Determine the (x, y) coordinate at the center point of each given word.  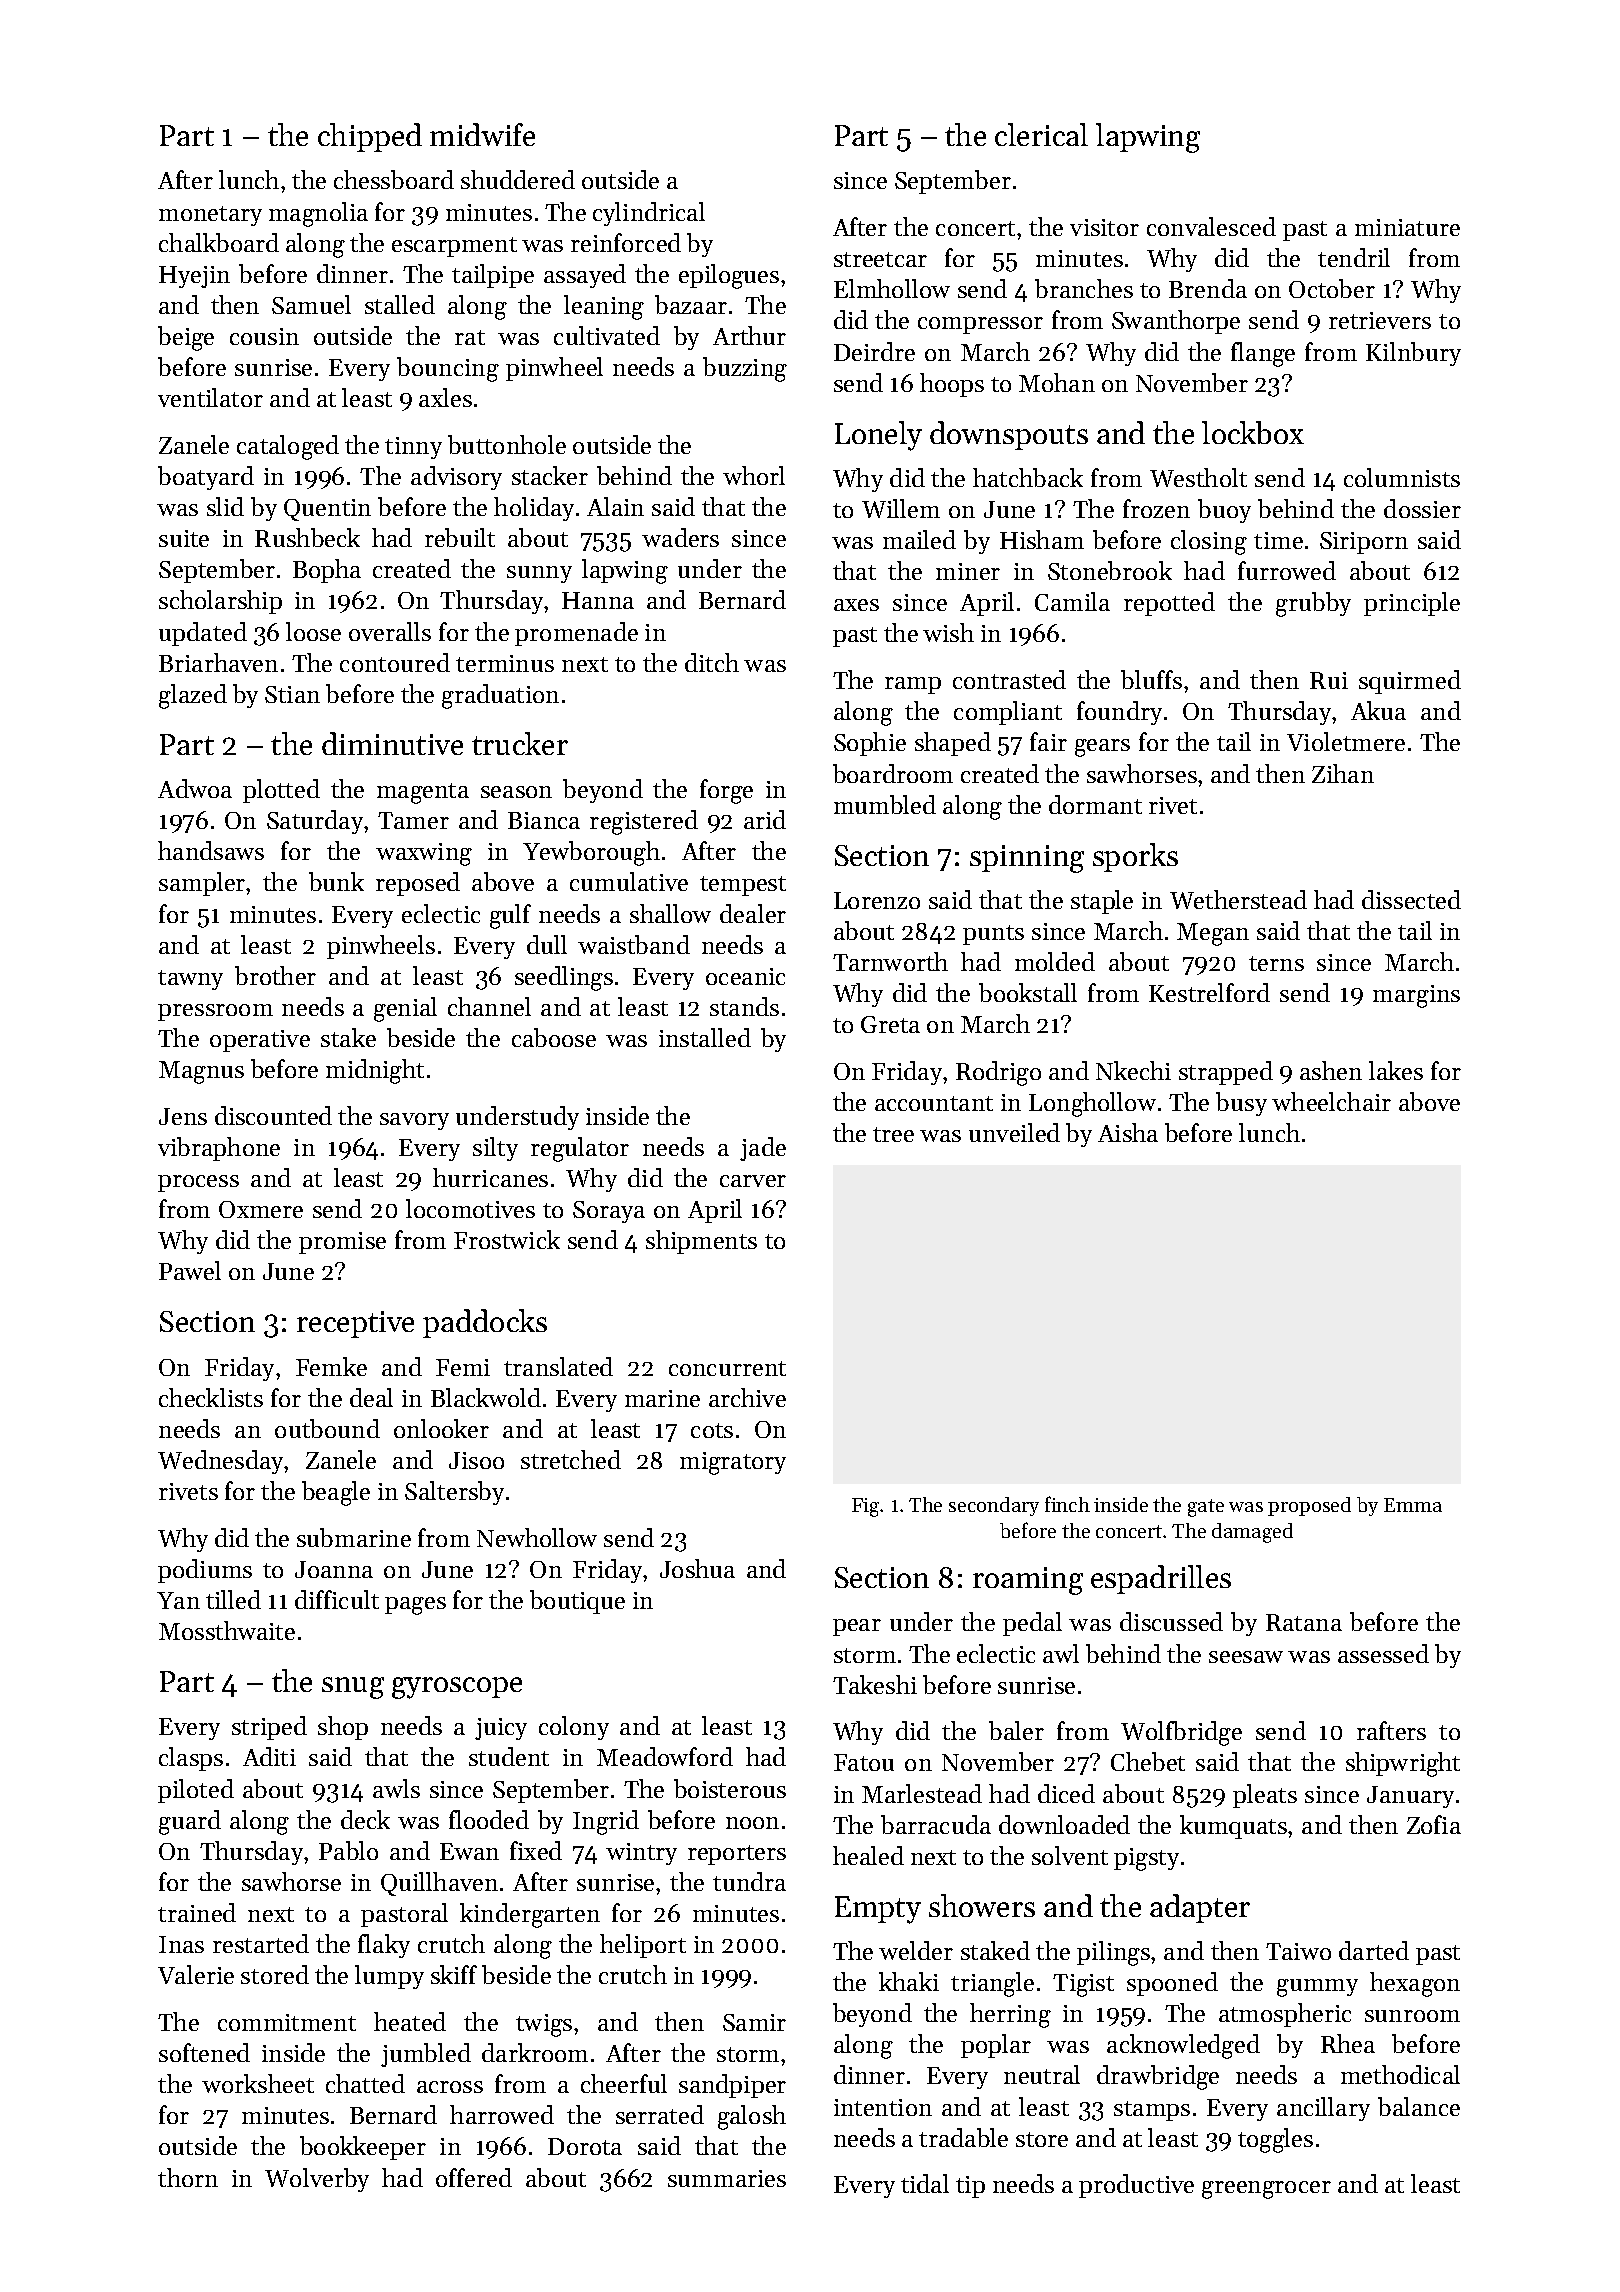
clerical (1041, 134)
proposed (1309, 1506)
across (450, 2087)
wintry (641, 1854)
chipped (370, 137)
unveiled (1014, 1132)
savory (414, 1121)
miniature (1407, 227)
